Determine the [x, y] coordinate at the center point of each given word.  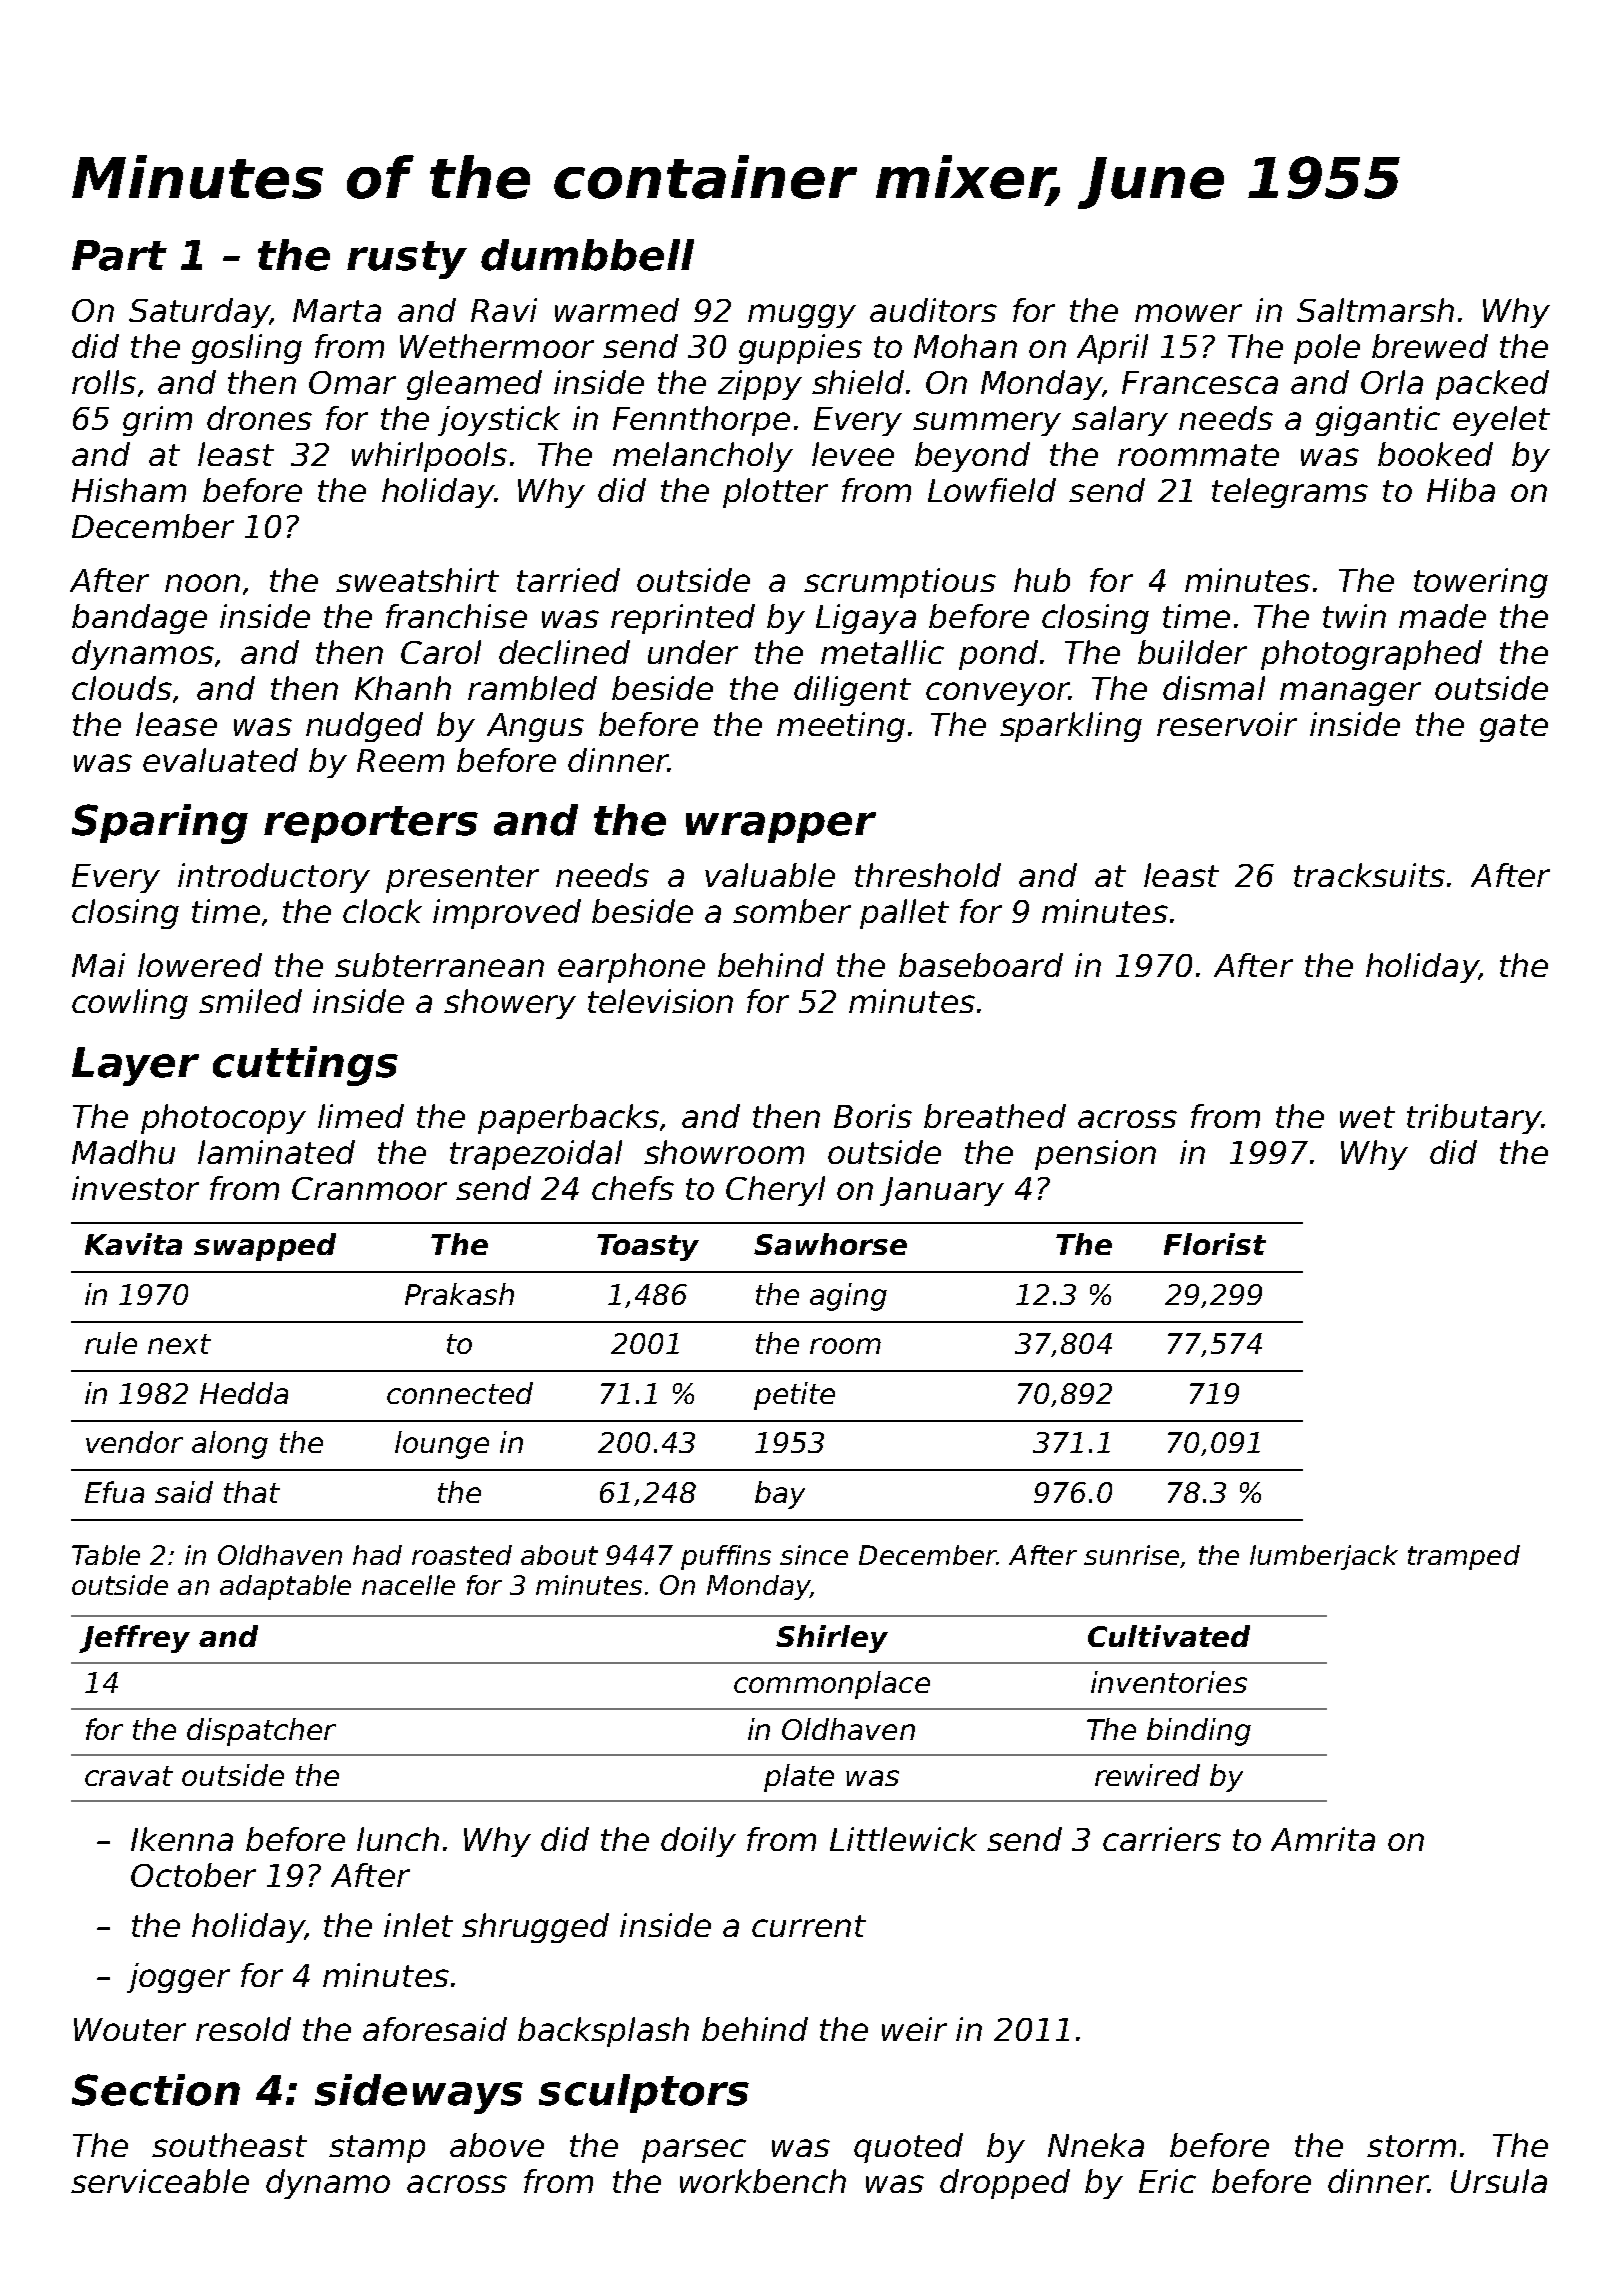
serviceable [160, 2181]
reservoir [1227, 724]
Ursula [1499, 2181]
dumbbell [587, 255]
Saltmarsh [1375, 310]
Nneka [1096, 2145]
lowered [200, 965]
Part [119, 255]
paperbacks [568, 1119]
